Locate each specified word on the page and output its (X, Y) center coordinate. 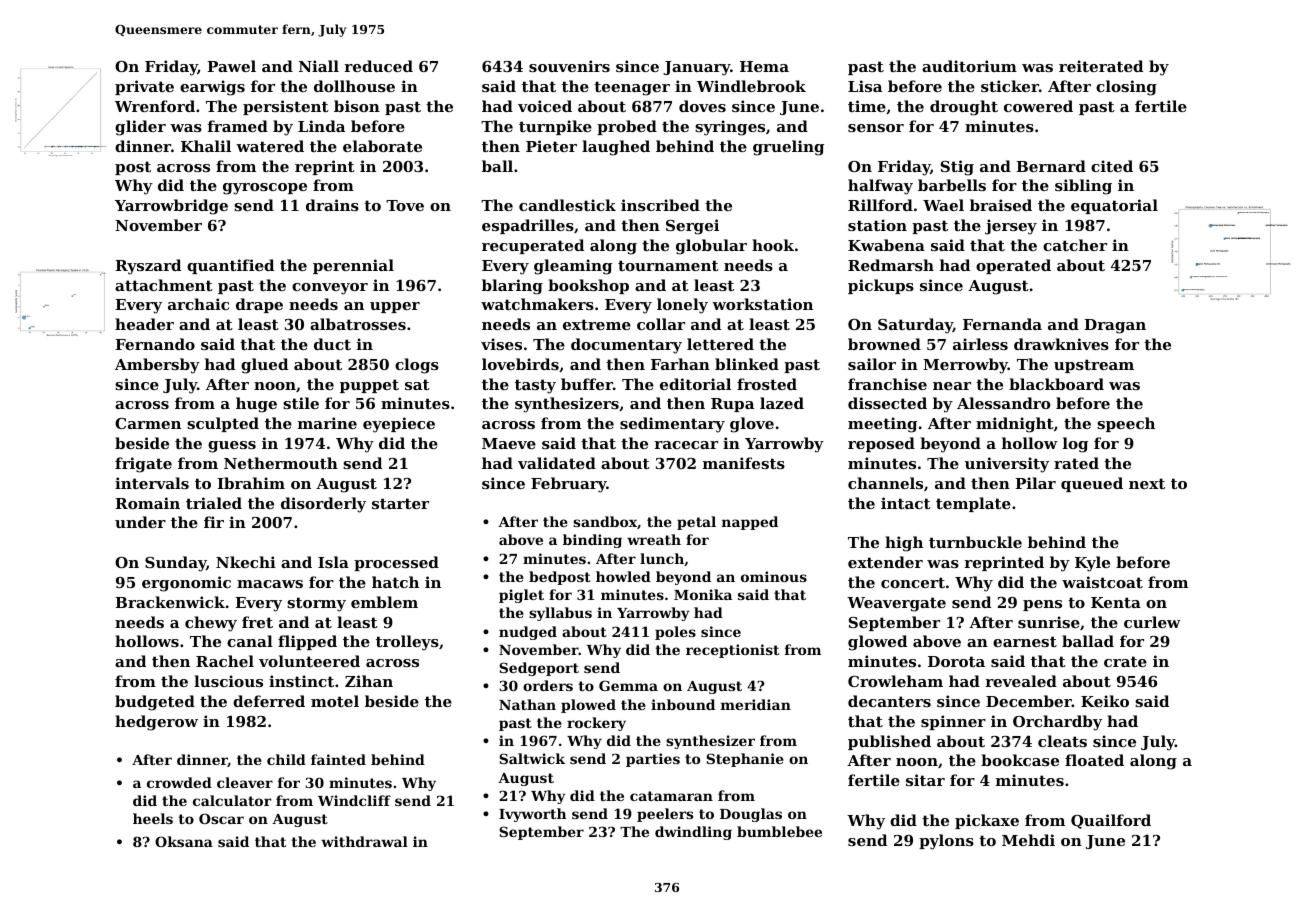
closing (1126, 88)
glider (140, 128)
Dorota (956, 661)
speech (1126, 424)
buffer (587, 384)
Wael (943, 205)
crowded (179, 782)
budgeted (155, 703)
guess (232, 447)
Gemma (628, 685)
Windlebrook (751, 86)
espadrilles (528, 226)
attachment (164, 285)
